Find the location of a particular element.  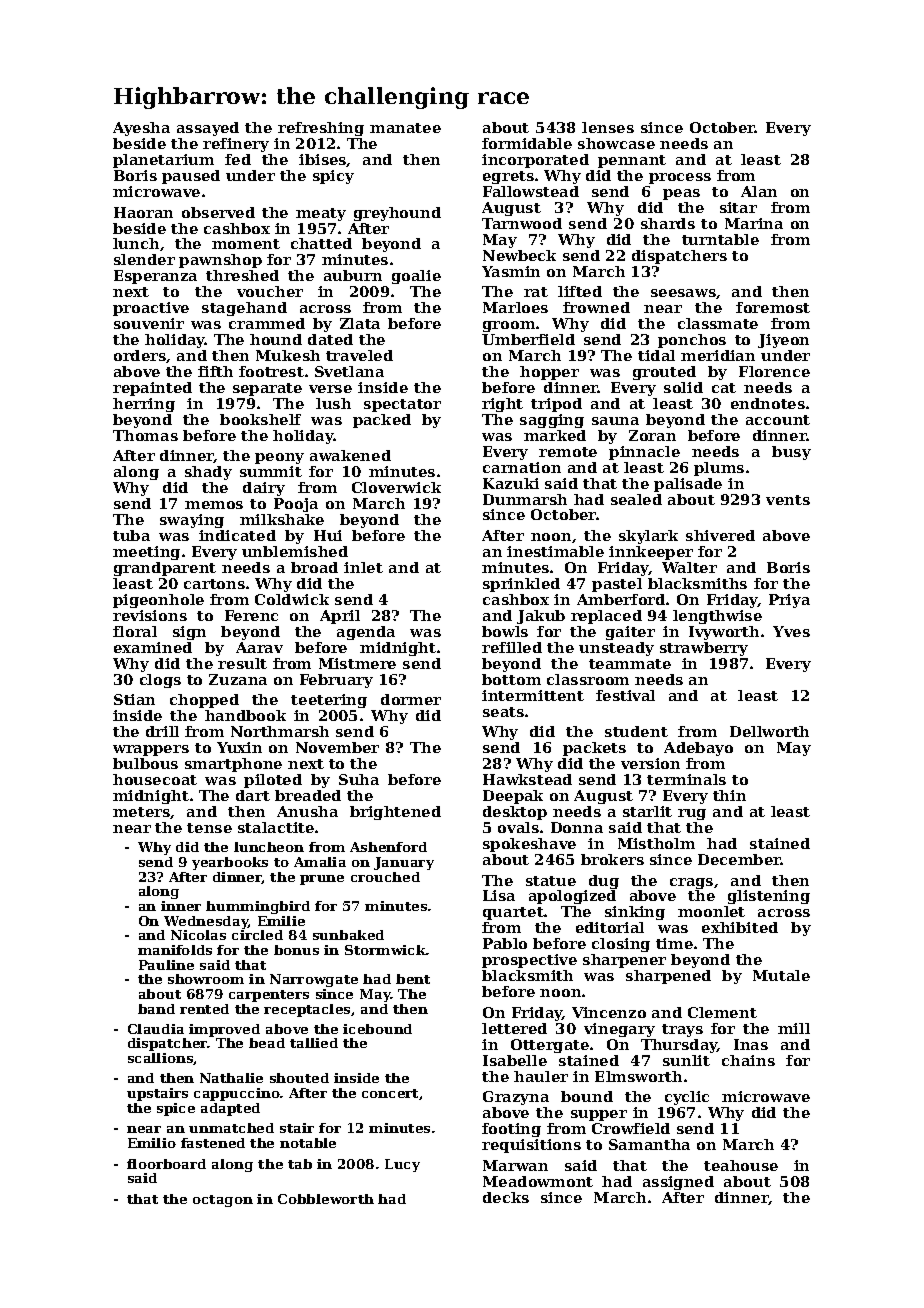

Ferenc is located at coordinates (251, 615).
